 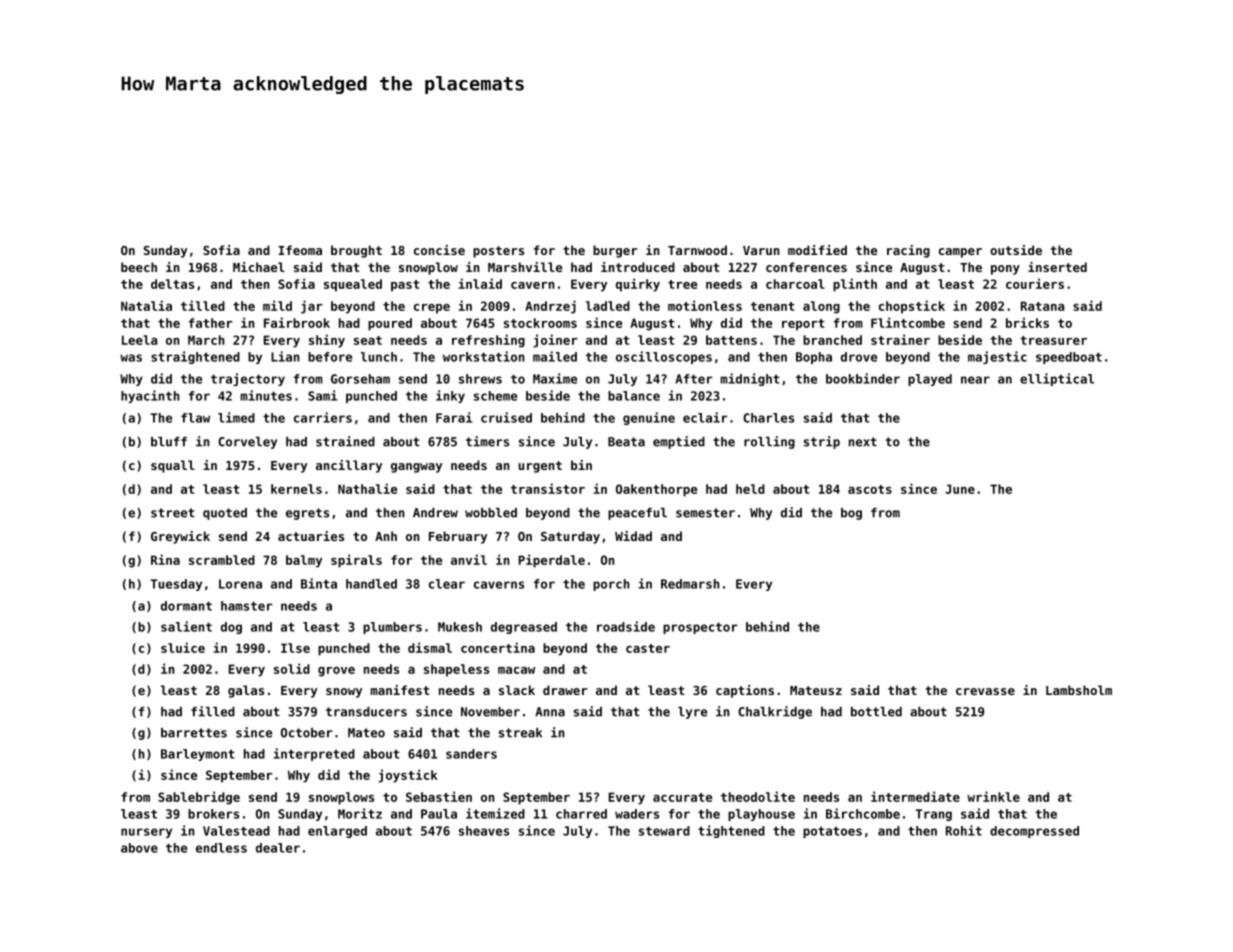 What do you see at coordinates (194, 733) in the document?
I see `barrettes` at bounding box center [194, 733].
